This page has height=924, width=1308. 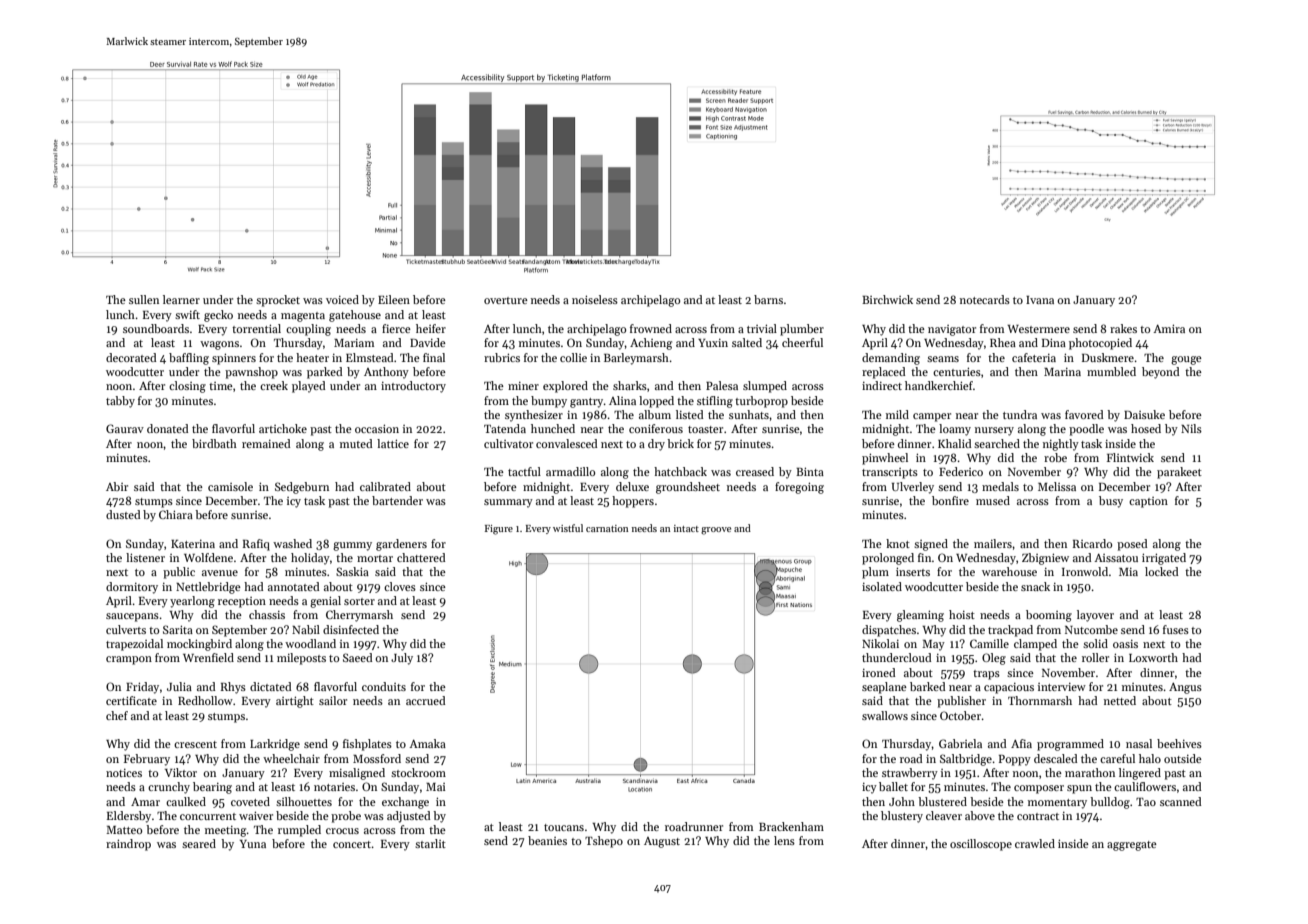 What do you see at coordinates (1176, 629) in the page?
I see `fuses` at bounding box center [1176, 629].
